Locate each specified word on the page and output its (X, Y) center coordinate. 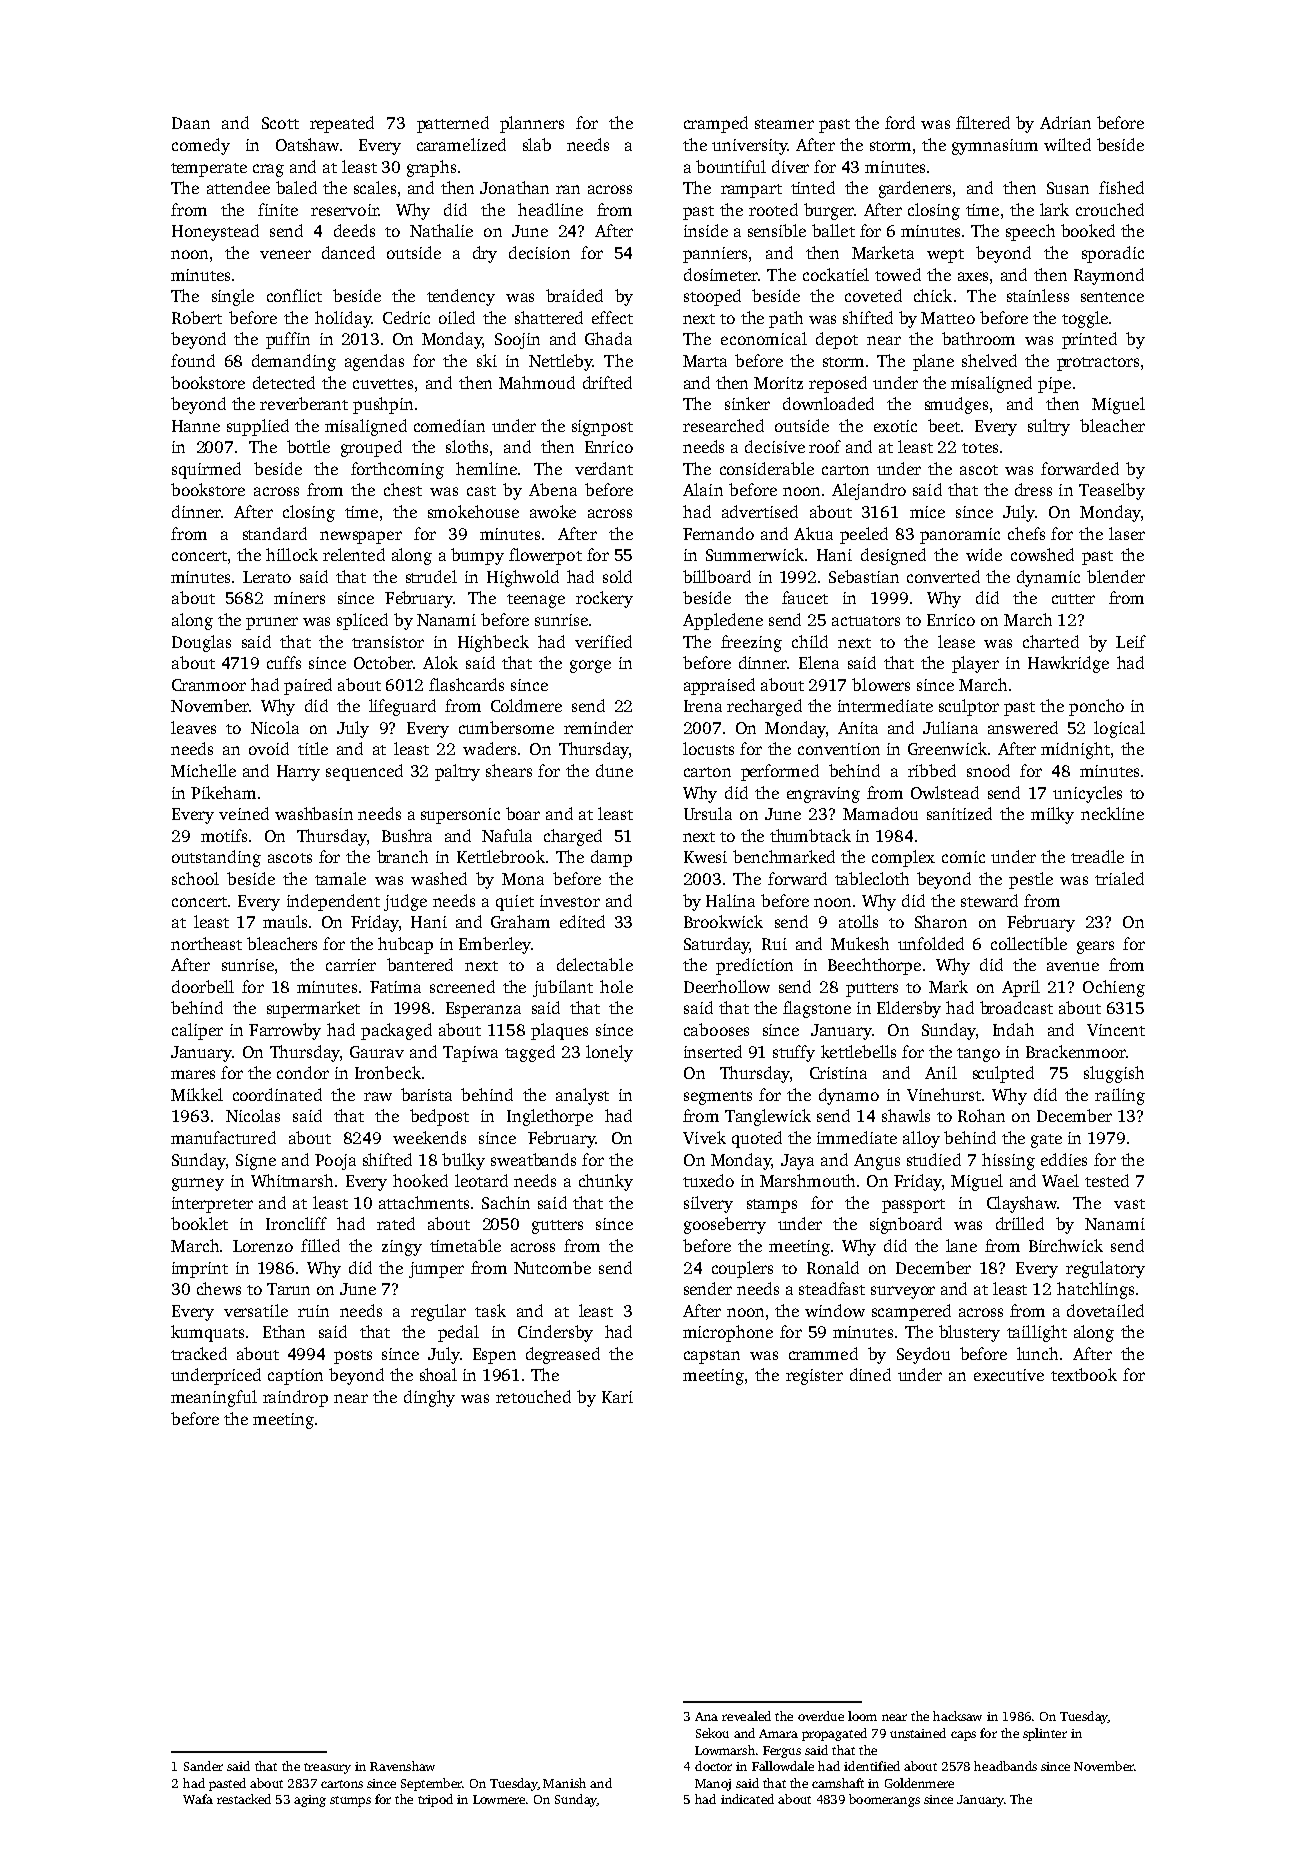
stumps (350, 1801)
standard (275, 533)
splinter (1045, 1734)
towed (898, 274)
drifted (607, 382)
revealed (746, 1716)
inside (706, 230)
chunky (606, 1182)
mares (193, 1074)
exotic (895, 426)
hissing (1008, 1161)
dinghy (429, 1398)
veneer (285, 254)
